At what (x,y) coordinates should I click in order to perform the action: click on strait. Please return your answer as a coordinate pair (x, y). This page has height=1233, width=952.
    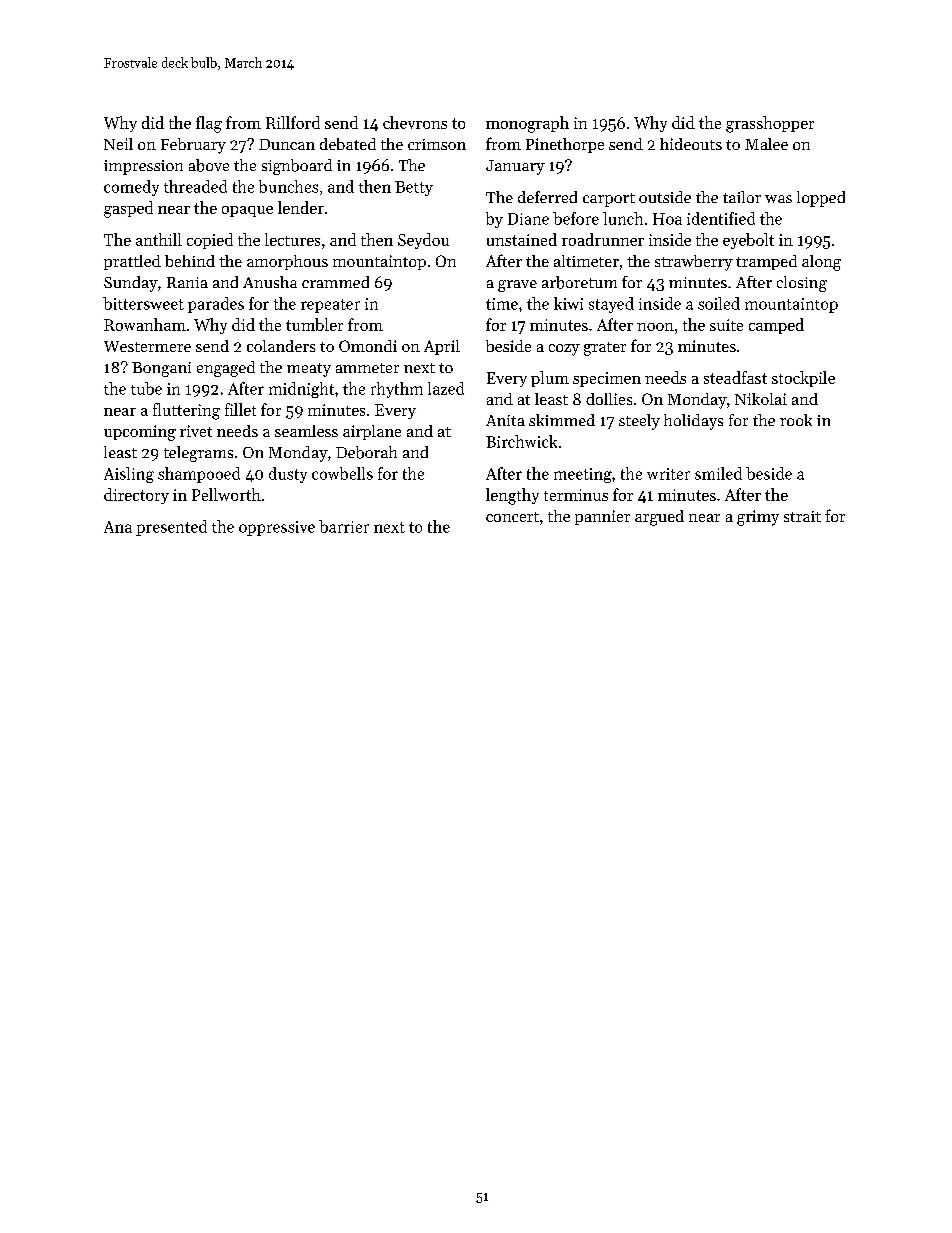
    Looking at the image, I should click on (802, 516).
